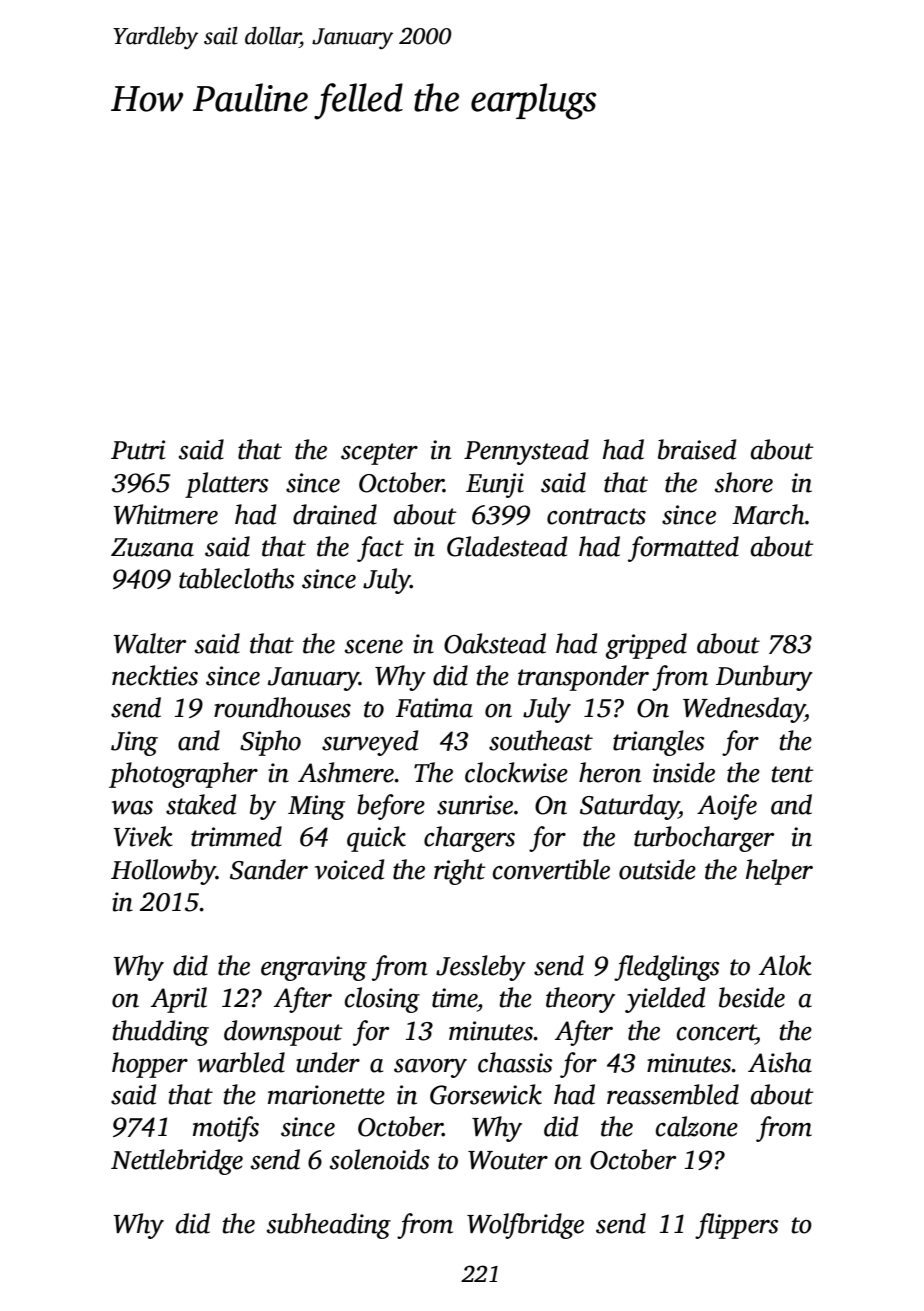 Image resolution: width=924 pixels, height=1311 pixels. What do you see at coordinates (683, 549) in the screenshot?
I see `formatted` at bounding box center [683, 549].
